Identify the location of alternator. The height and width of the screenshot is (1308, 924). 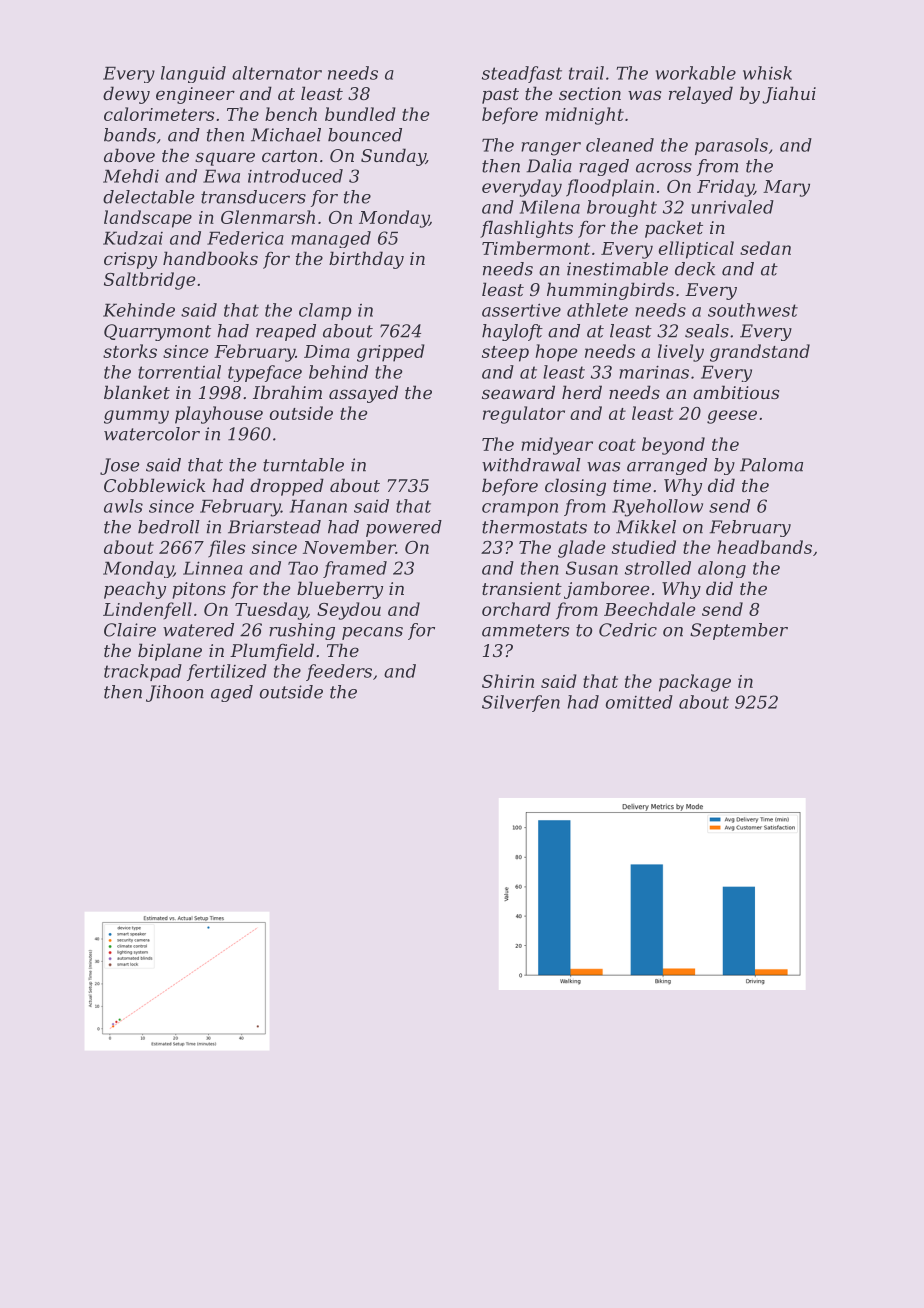
(277, 73).
